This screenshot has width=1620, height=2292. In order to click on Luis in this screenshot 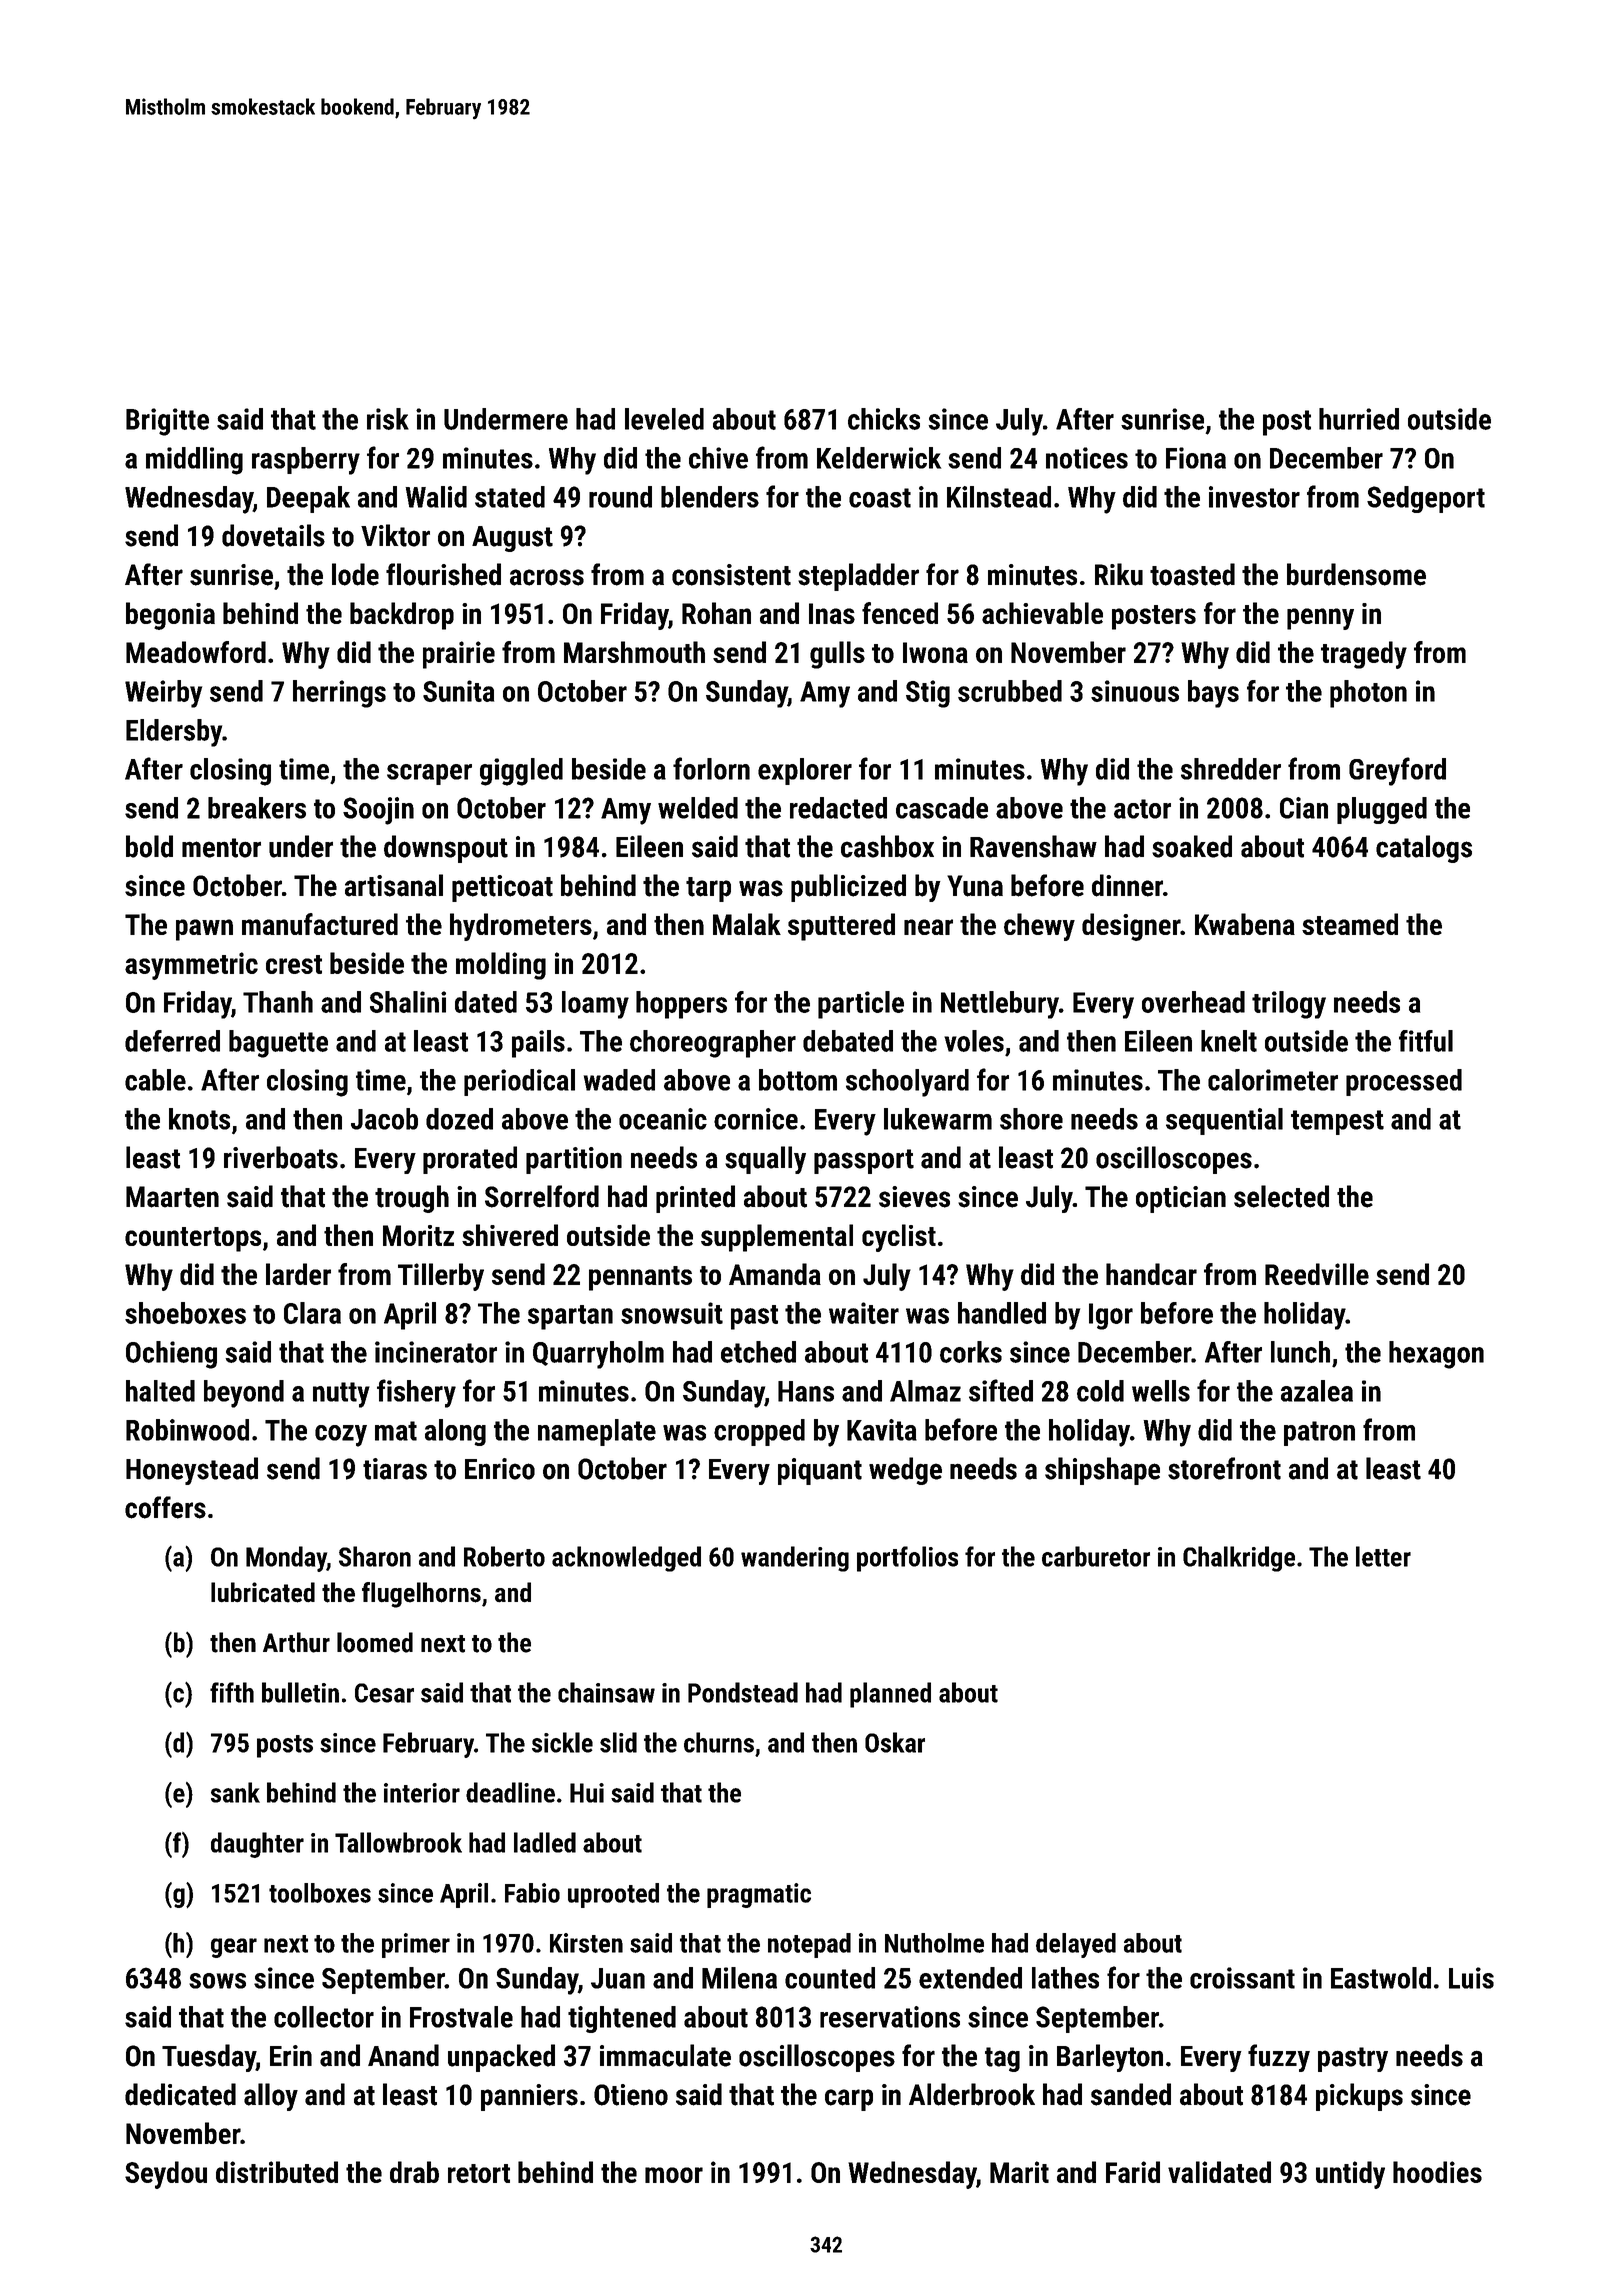, I will do `click(1471, 1978)`.
